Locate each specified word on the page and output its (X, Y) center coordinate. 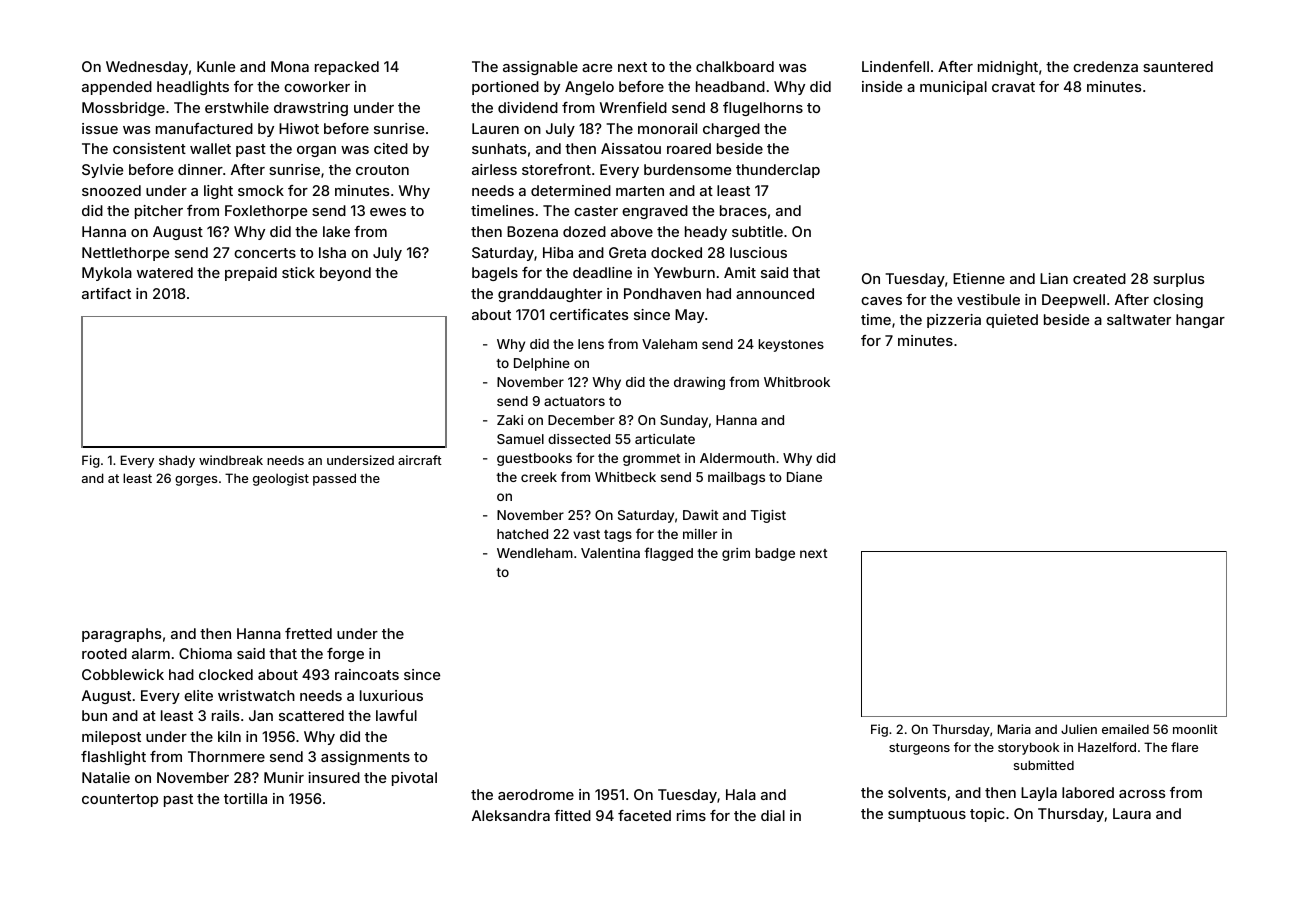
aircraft (420, 460)
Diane (804, 477)
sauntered (1178, 66)
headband (730, 86)
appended (117, 88)
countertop (120, 800)
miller (700, 534)
